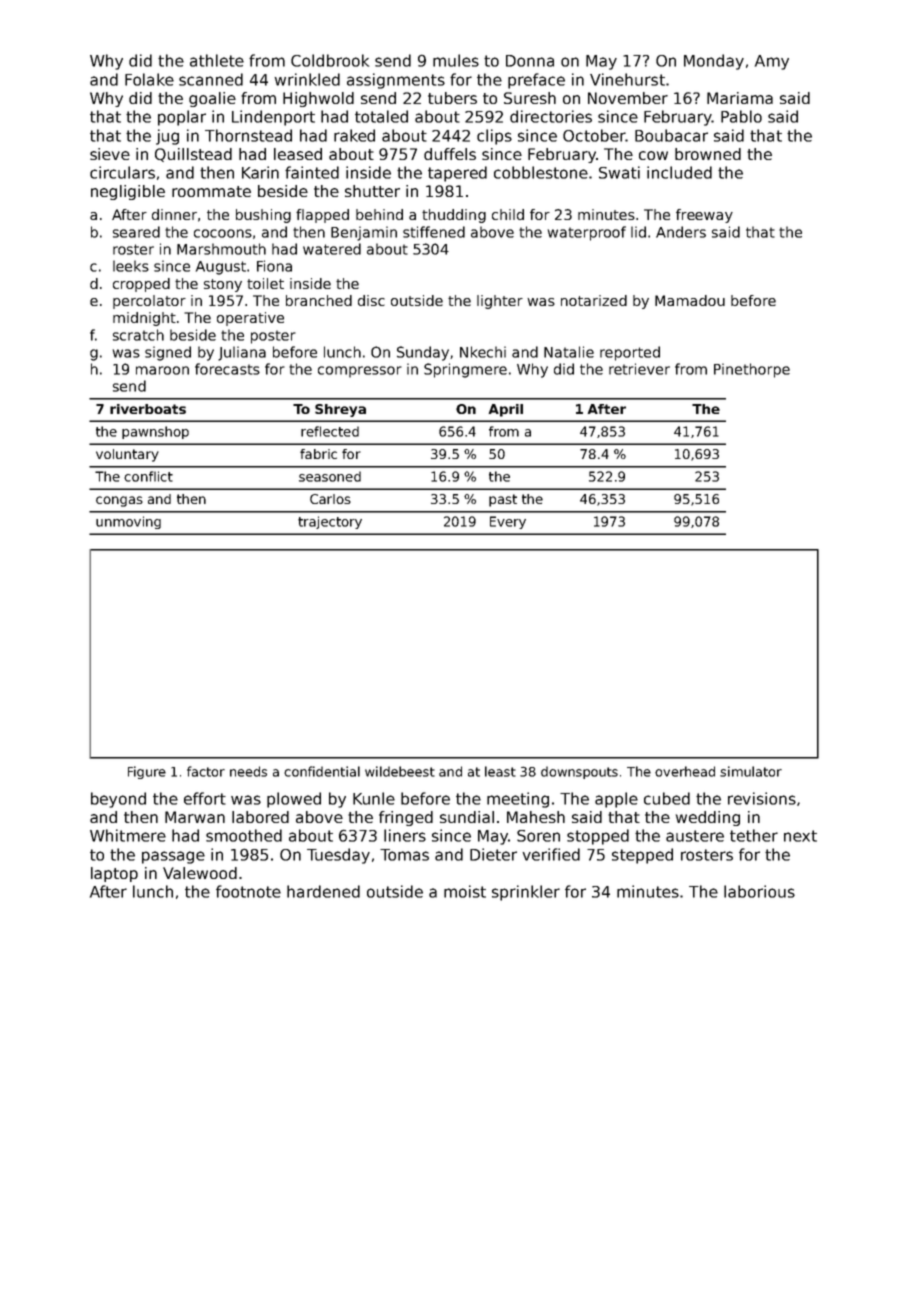  What do you see at coordinates (114, 874) in the page?
I see `laptop` at bounding box center [114, 874].
